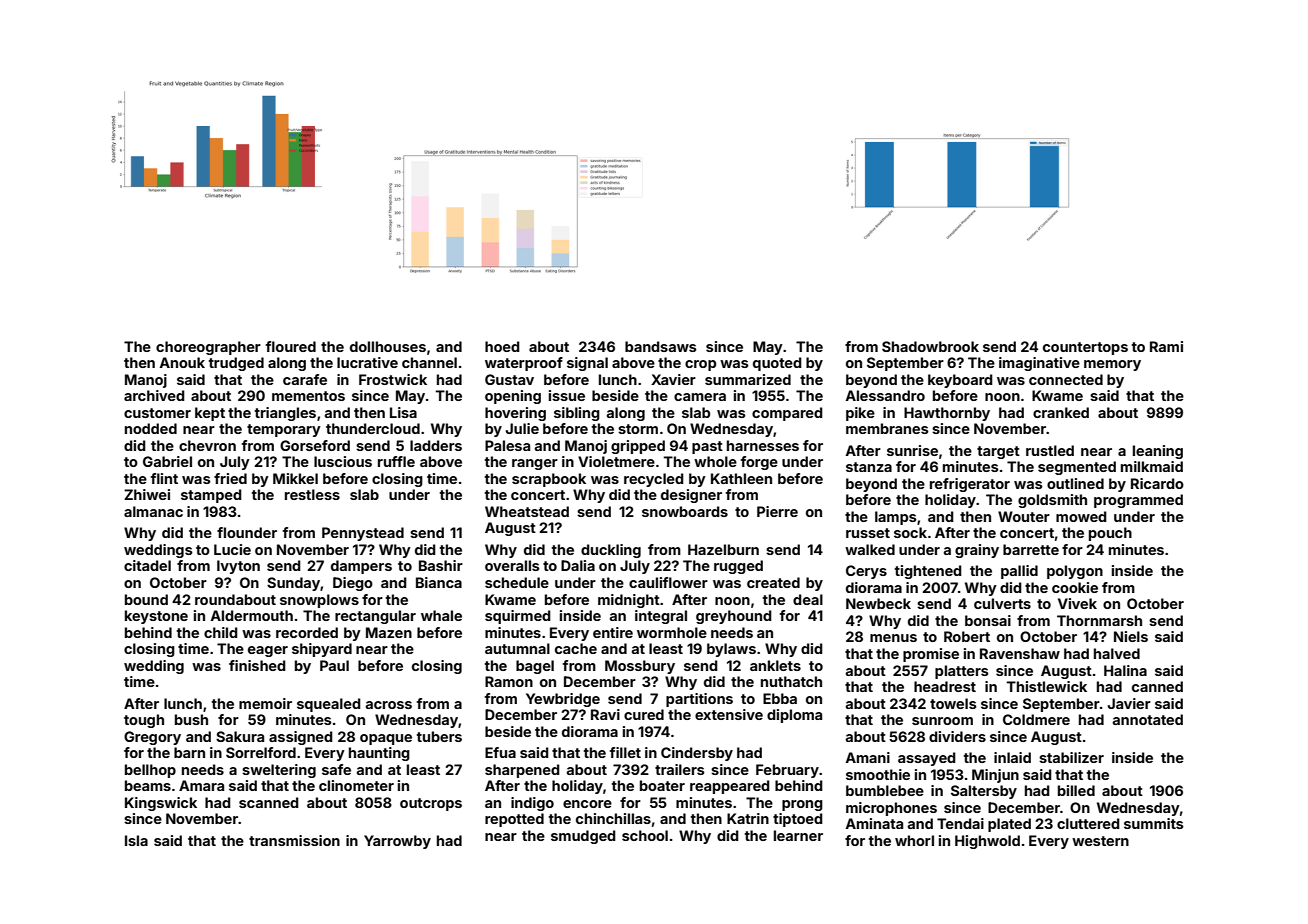  What do you see at coordinates (294, 840) in the screenshot?
I see `transmission` at bounding box center [294, 840].
